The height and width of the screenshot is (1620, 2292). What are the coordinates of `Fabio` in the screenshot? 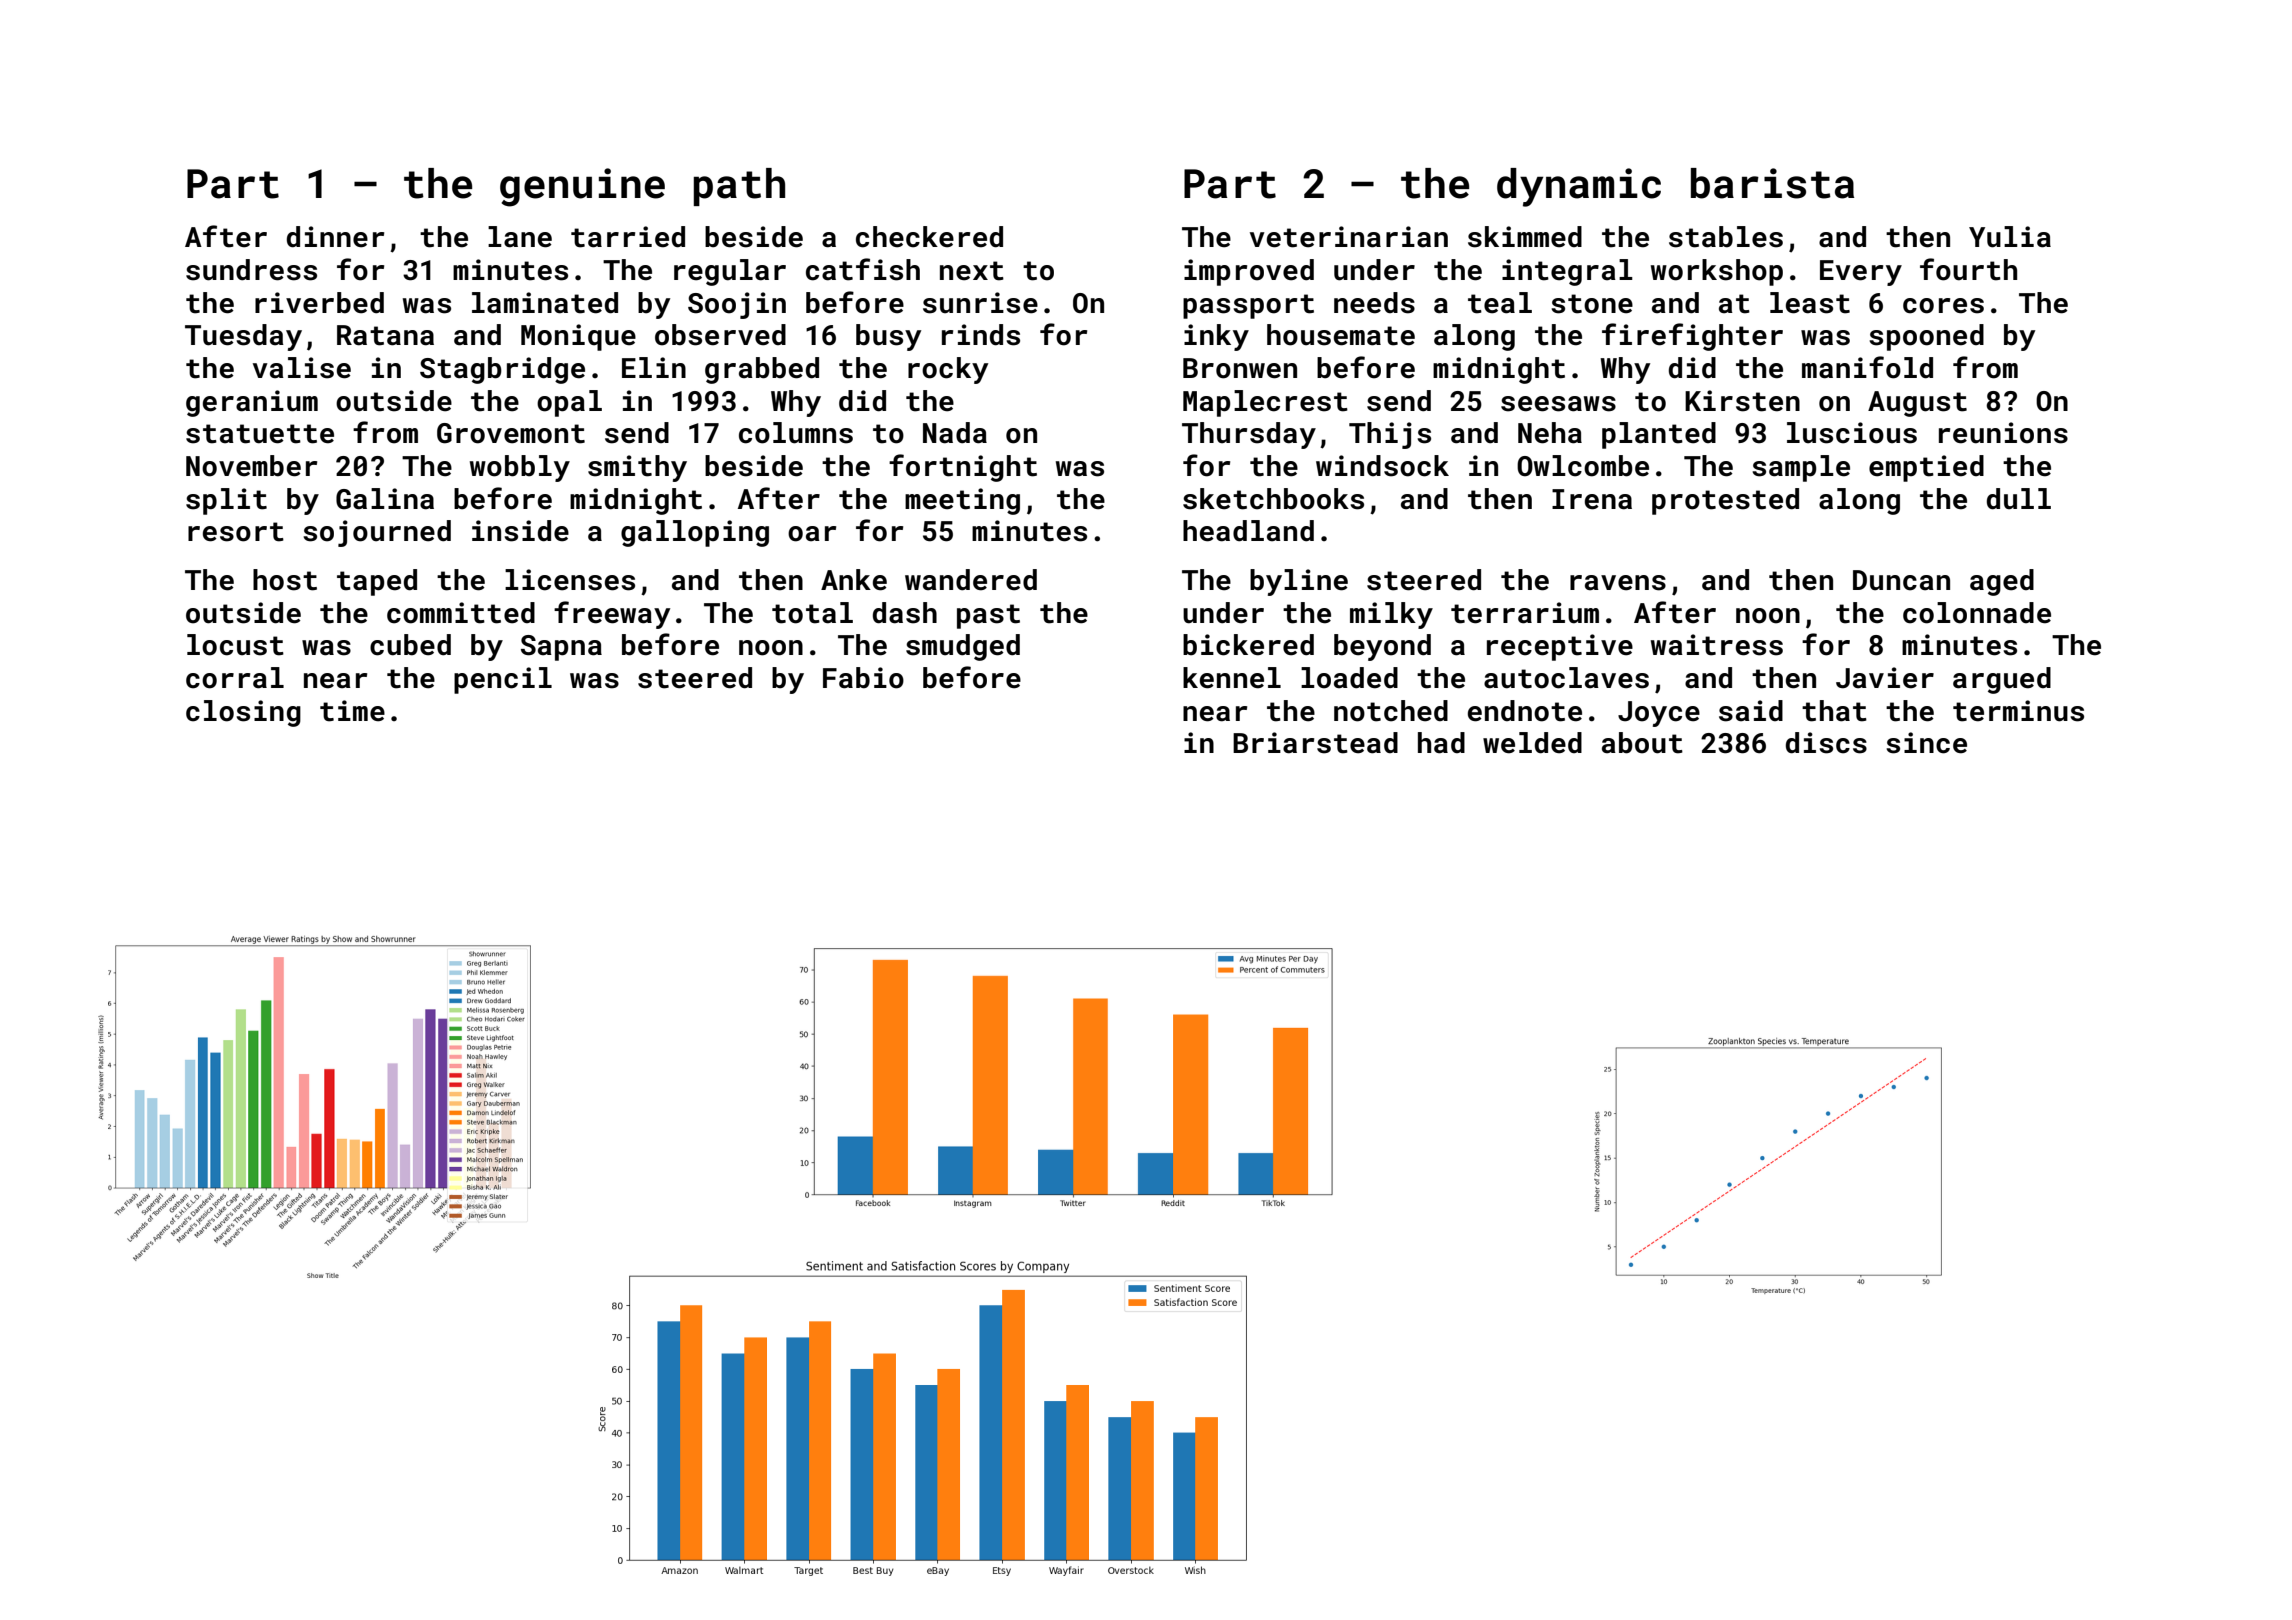 It's located at (863, 678).
